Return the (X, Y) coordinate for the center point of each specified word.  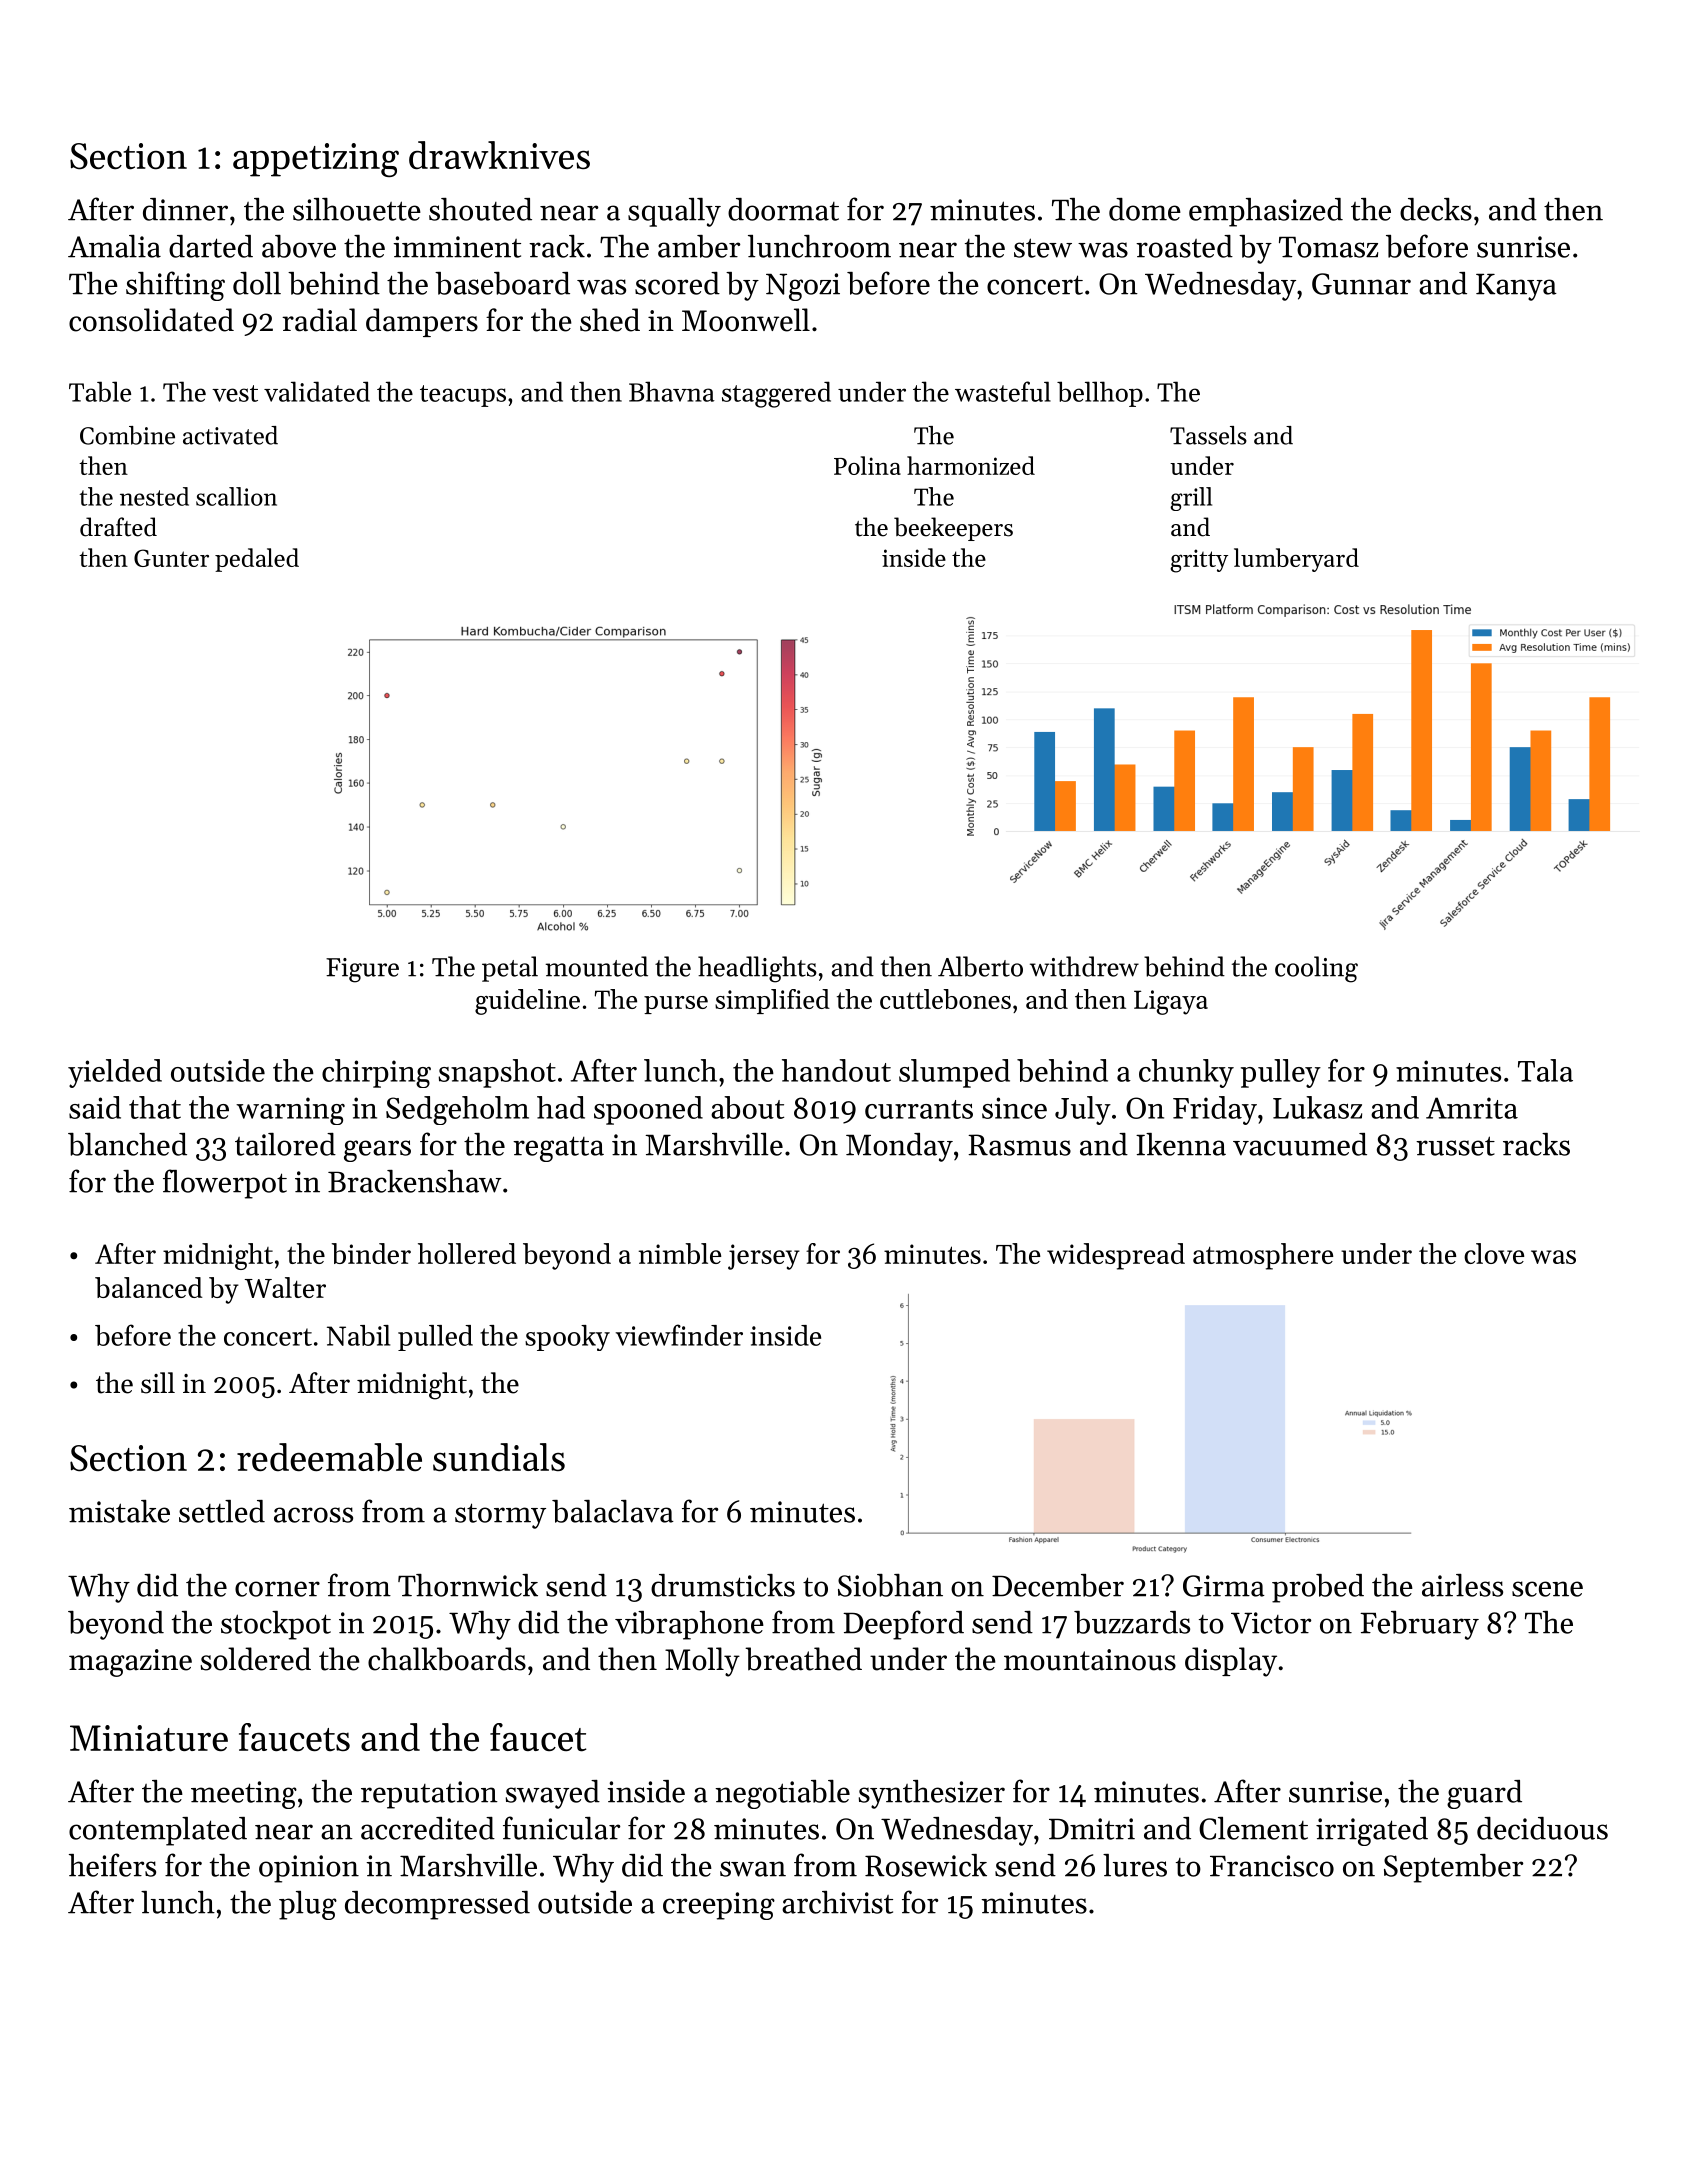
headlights (757, 969)
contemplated (158, 1831)
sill (158, 1383)
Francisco (1272, 1866)
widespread (1116, 1256)
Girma (1224, 1586)
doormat (783, 209)
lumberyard (1296, 560)
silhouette (357, 209)
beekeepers (953, 529)
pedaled (257, 560)
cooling (1316, 969)
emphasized (1266, 212)
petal (510, 969)
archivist (837, 1902)
